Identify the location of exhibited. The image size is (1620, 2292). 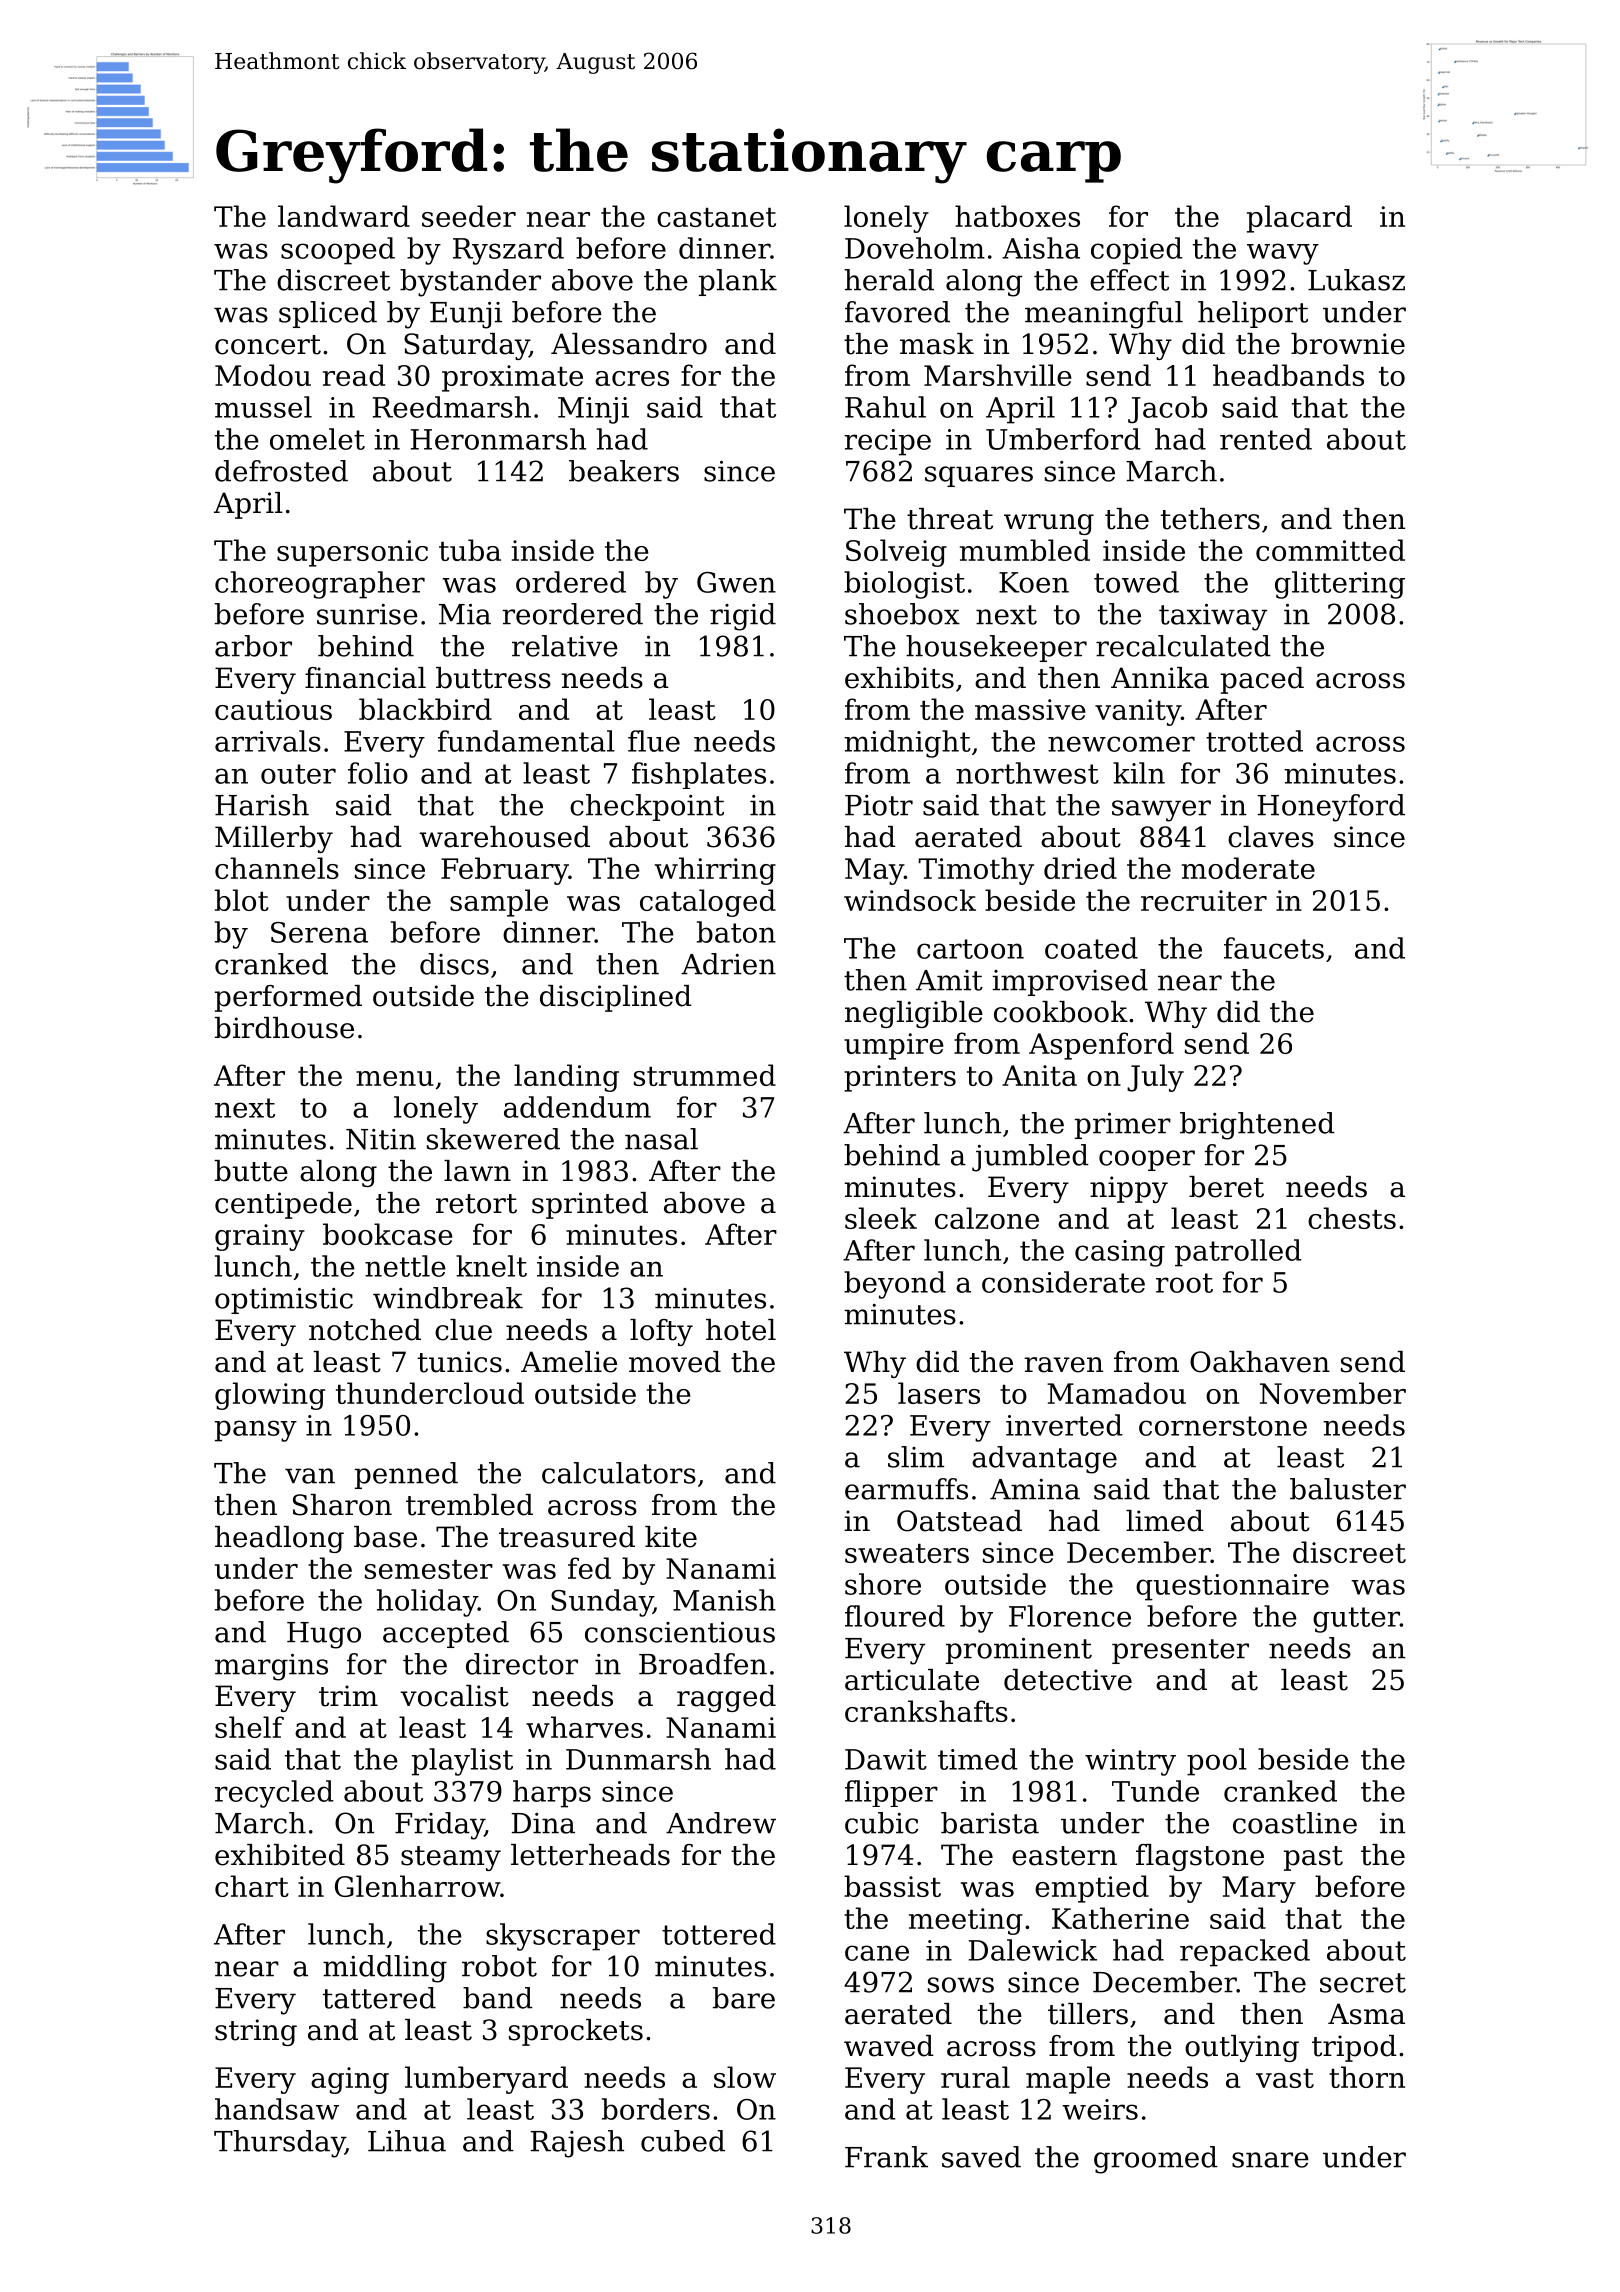
(280, 1855).
